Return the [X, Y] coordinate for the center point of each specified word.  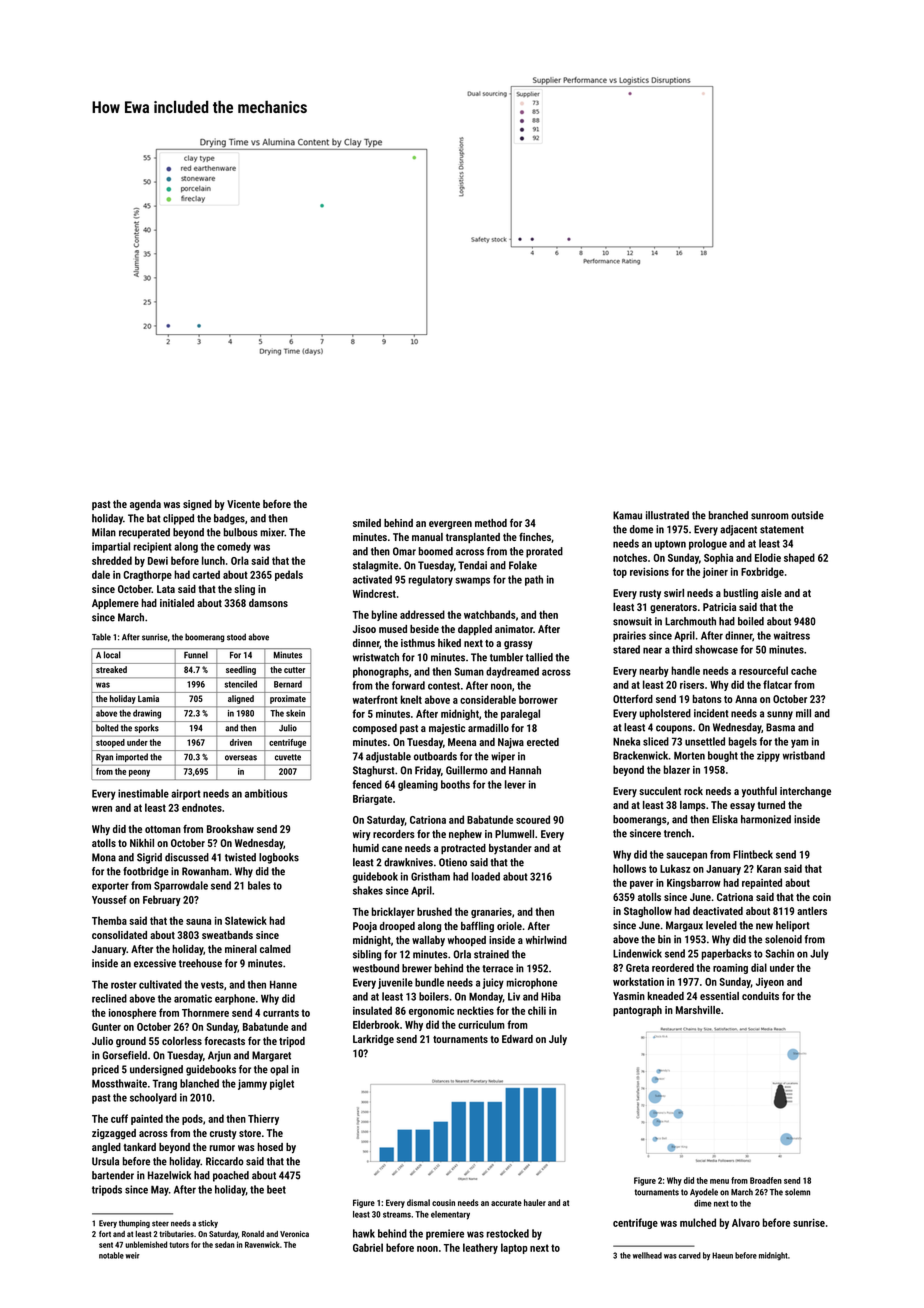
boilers [434, 996]
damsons [268, 603]
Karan [769, 869]
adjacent [738, 530]
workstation [638, 981]
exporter [110, 887]
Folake [523, 565]
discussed [187, 857]
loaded [486, 876]
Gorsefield [125, 1055]
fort [105, 1234]
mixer [272, 532]
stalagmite [375, 566]
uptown [670, 545]
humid [366, 848]
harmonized [766, 819]
